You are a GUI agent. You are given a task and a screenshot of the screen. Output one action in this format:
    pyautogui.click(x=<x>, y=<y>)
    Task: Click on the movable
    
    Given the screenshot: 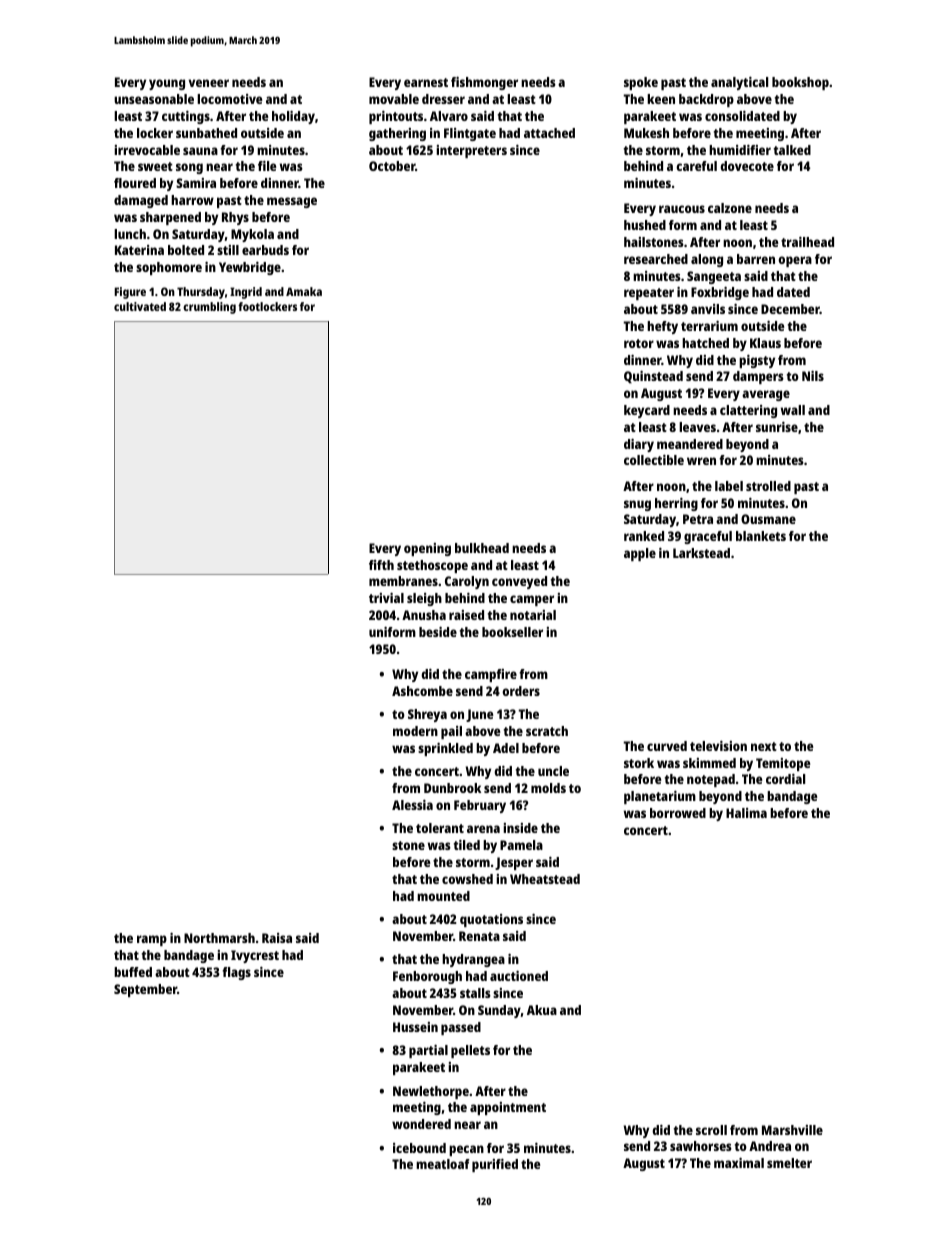 What is the action you would take?
    pyautogui.click(x=394, y=99)
